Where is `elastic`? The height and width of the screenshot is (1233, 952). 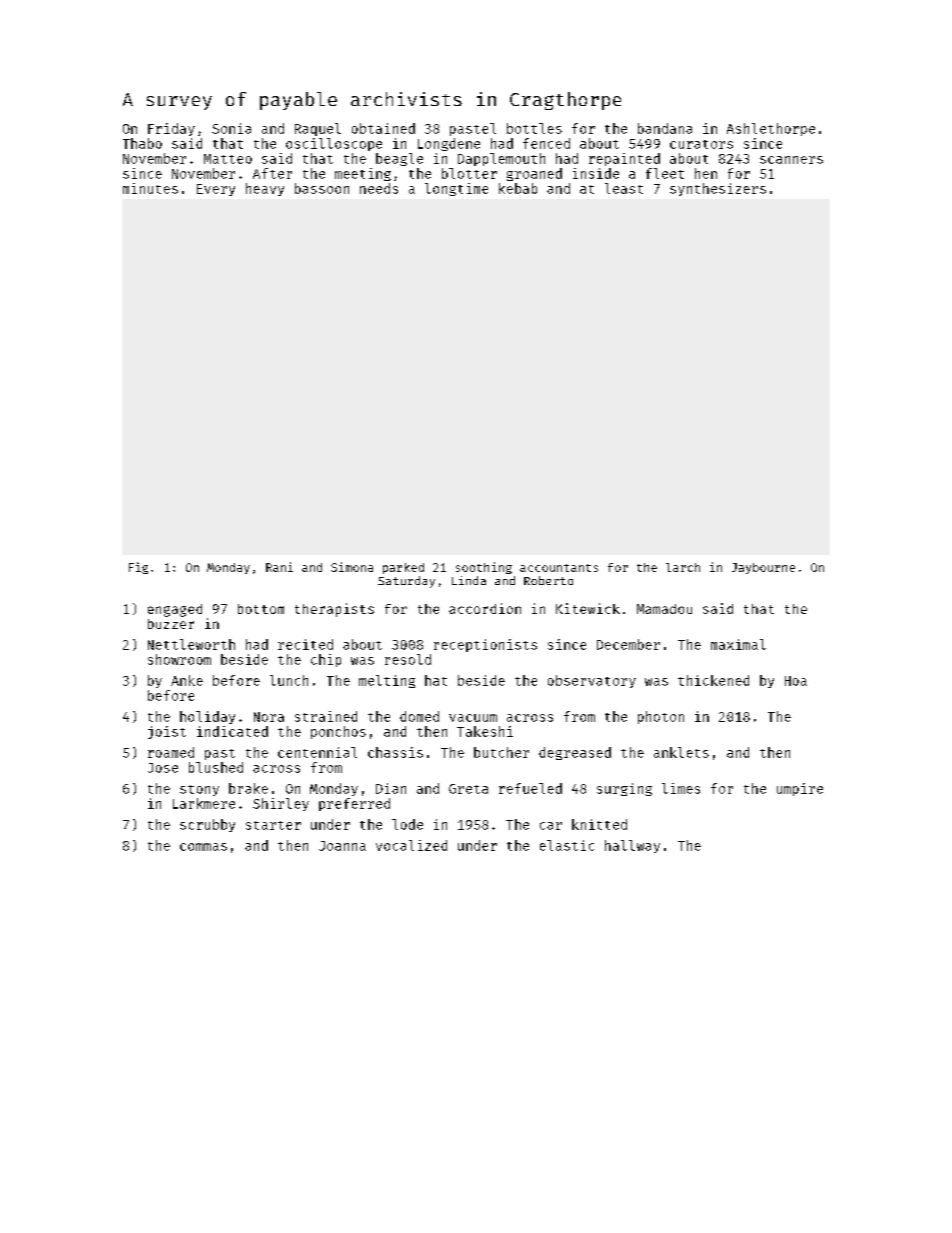
elastic is located at coordinates (567, 845).
